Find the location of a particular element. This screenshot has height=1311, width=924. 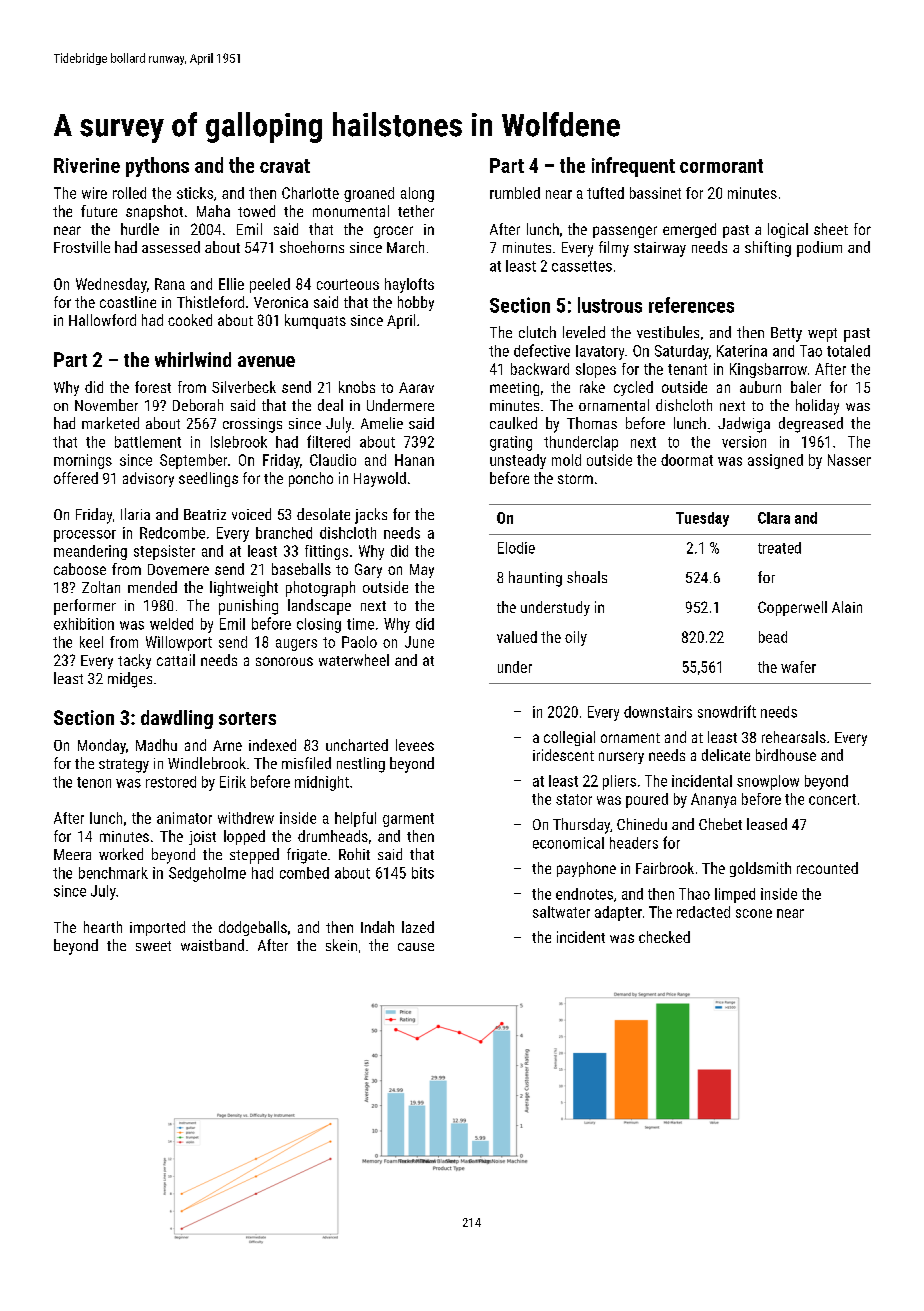

seedlings is located at coordinates (208, 479).
